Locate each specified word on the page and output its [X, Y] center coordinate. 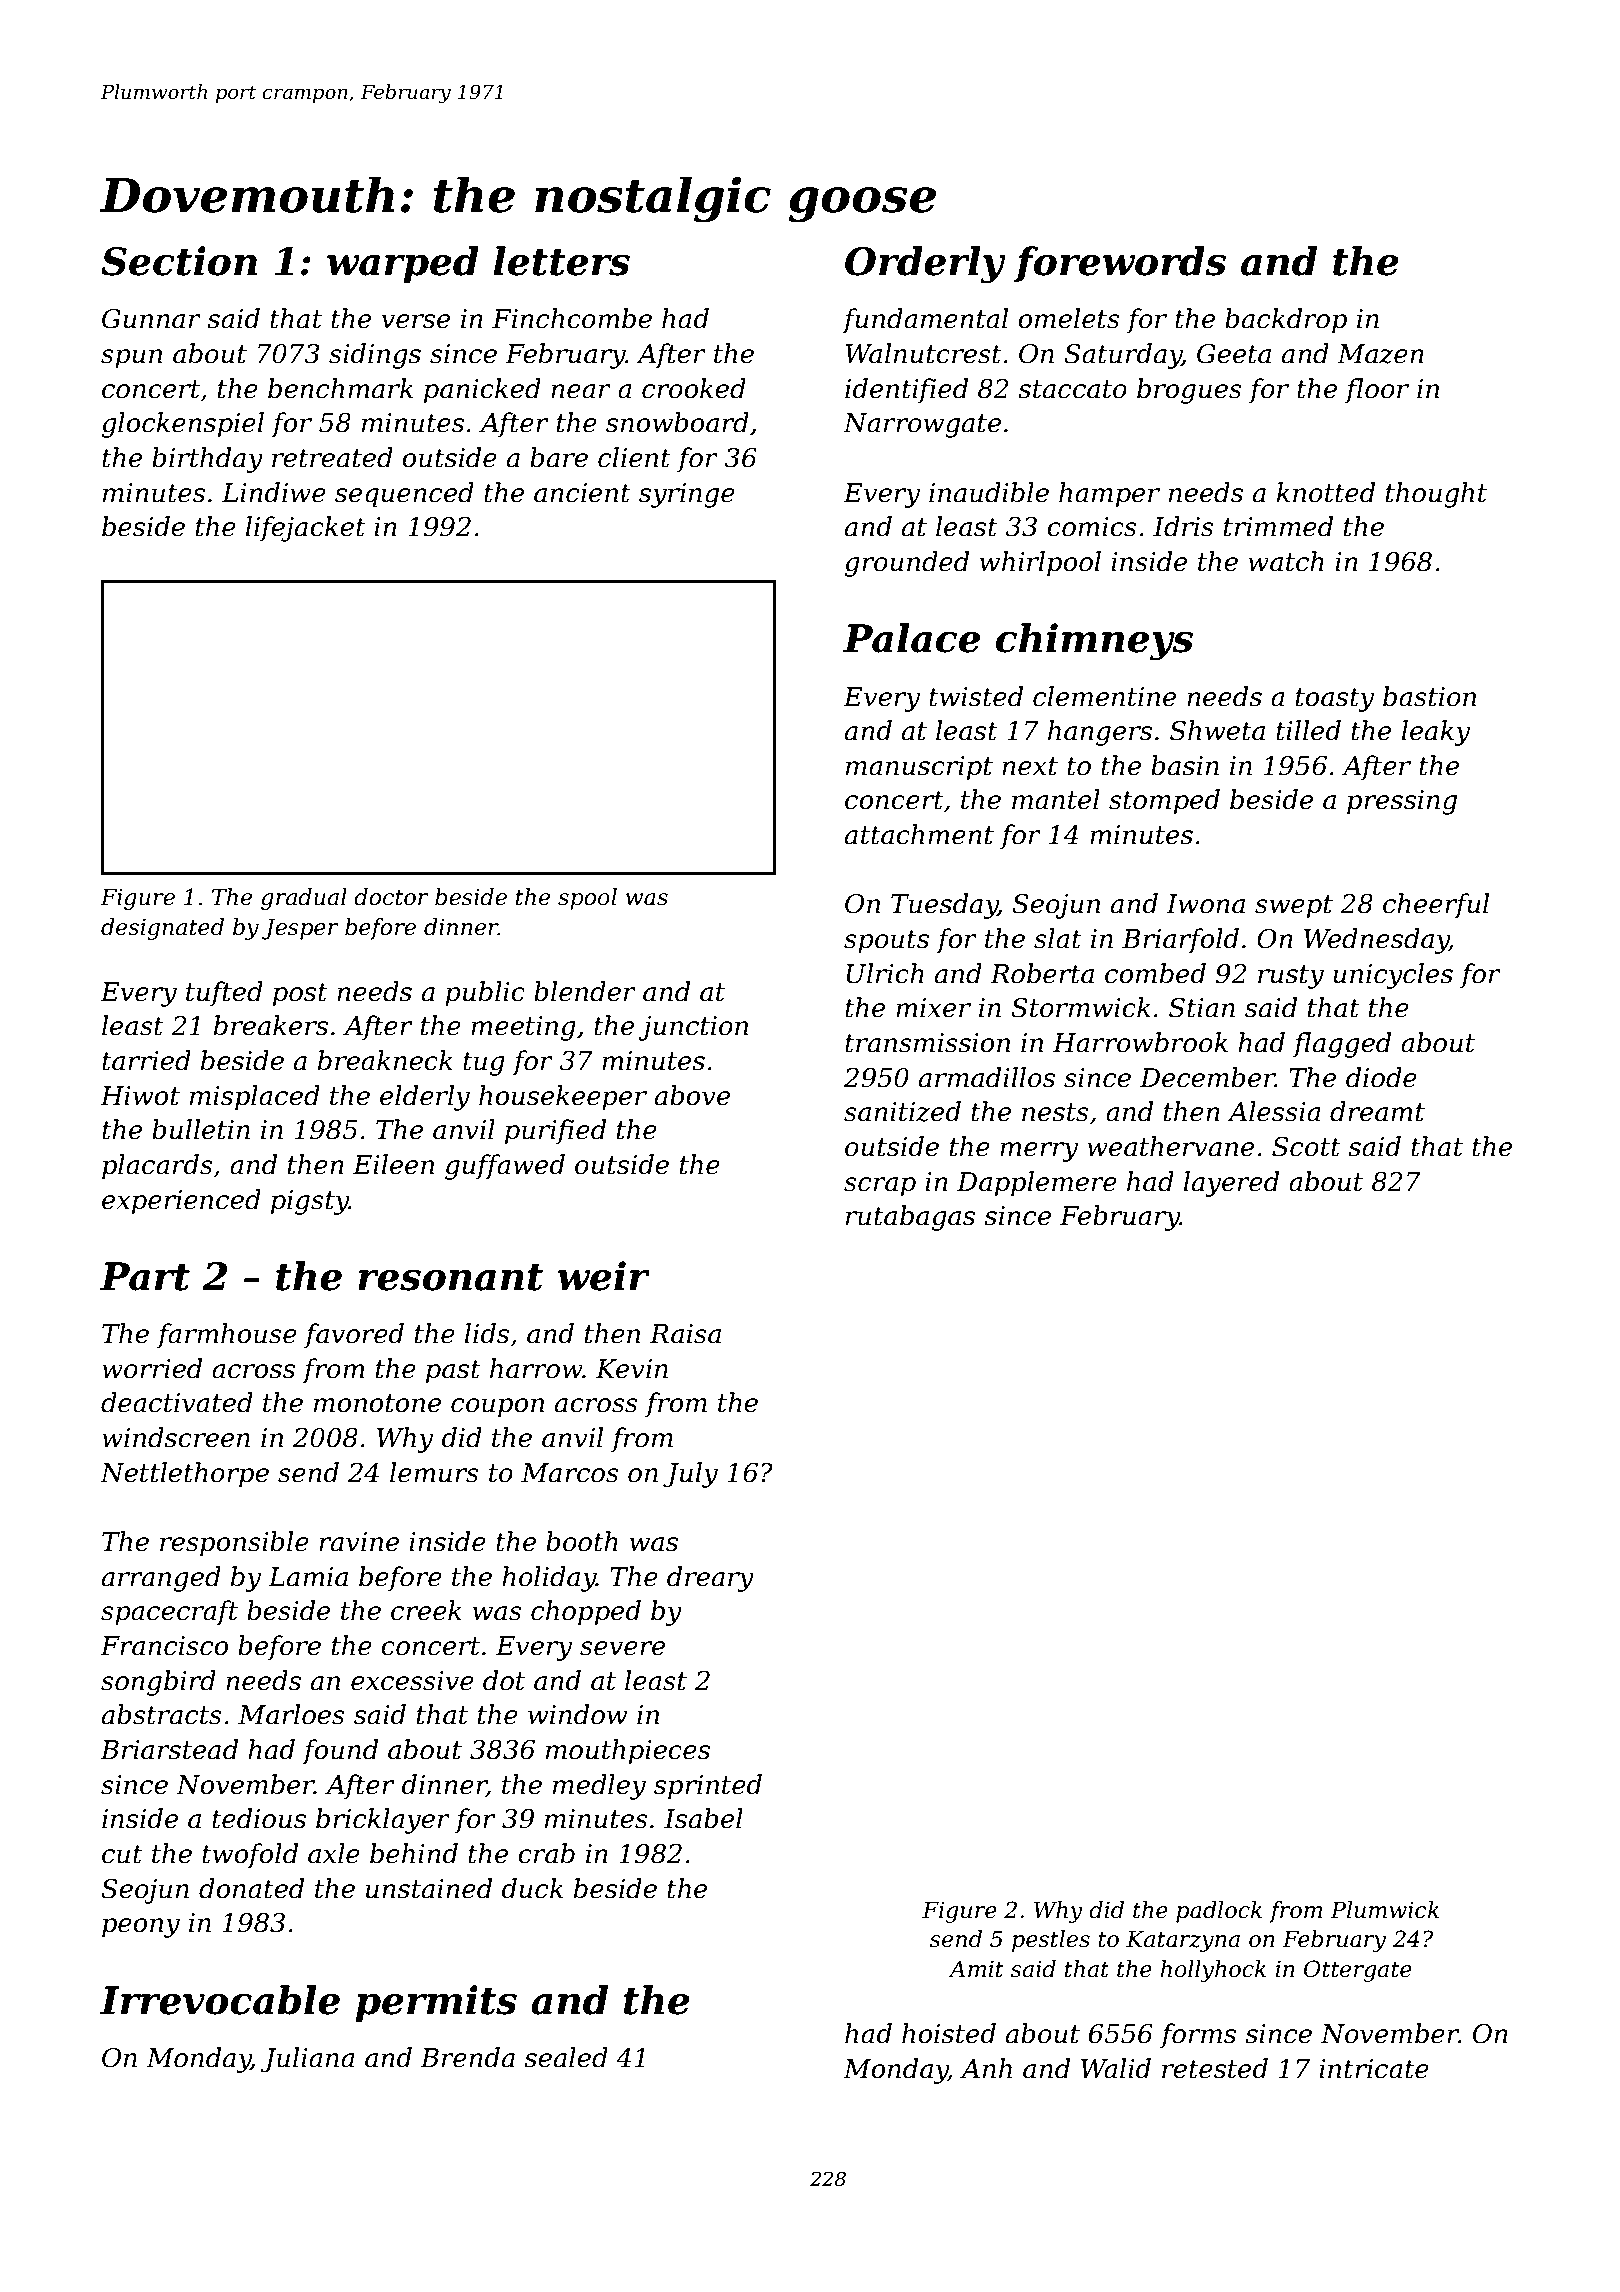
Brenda [467, 2057]
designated [162, 929]
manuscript [919, 768]
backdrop [1286, 321]
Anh [986, 2068]
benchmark [340, 388]
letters [561, 261]
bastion [1429, 696]
